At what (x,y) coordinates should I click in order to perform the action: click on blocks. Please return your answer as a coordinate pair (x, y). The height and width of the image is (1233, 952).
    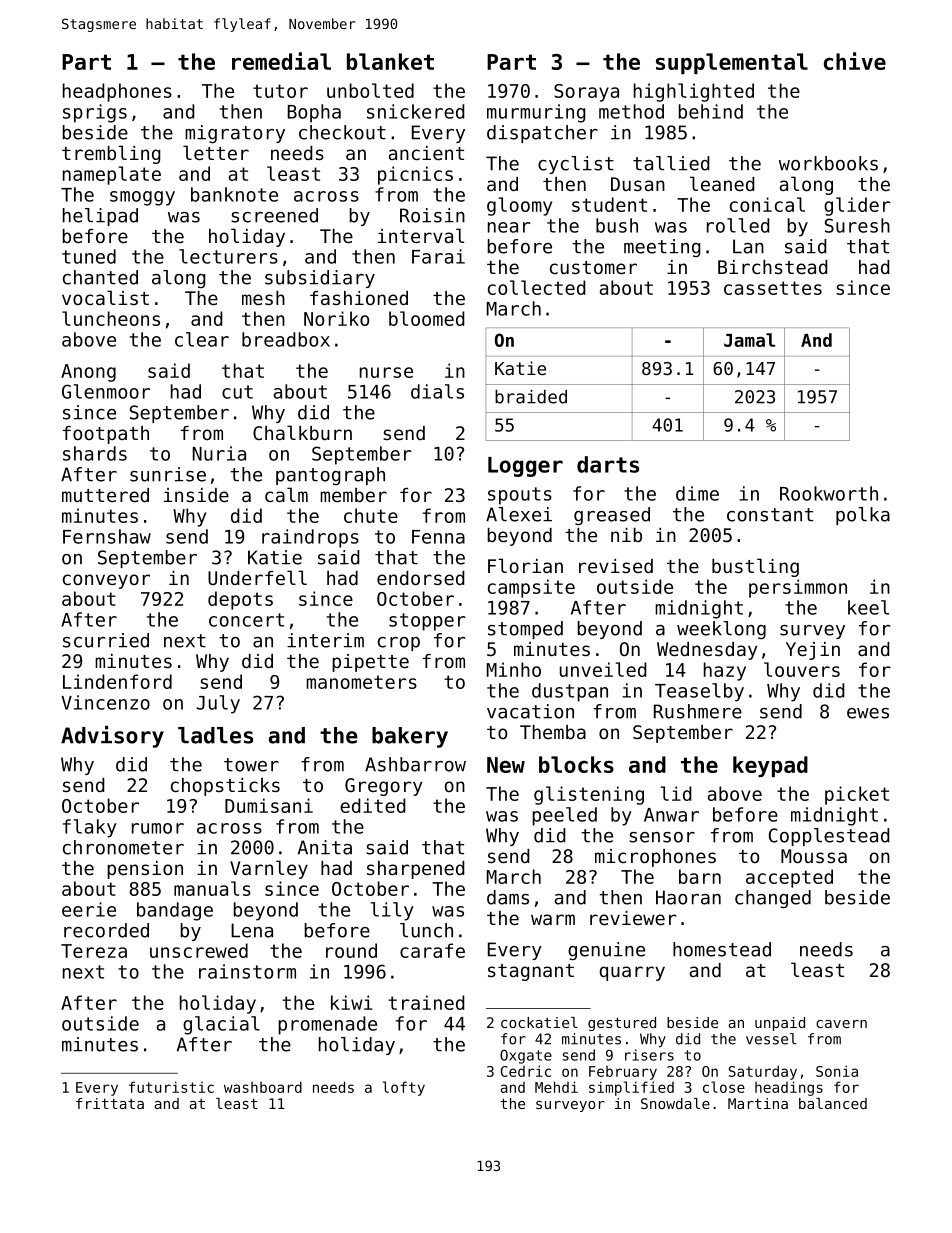
    Looking at the image, I should click on (576, 764).
